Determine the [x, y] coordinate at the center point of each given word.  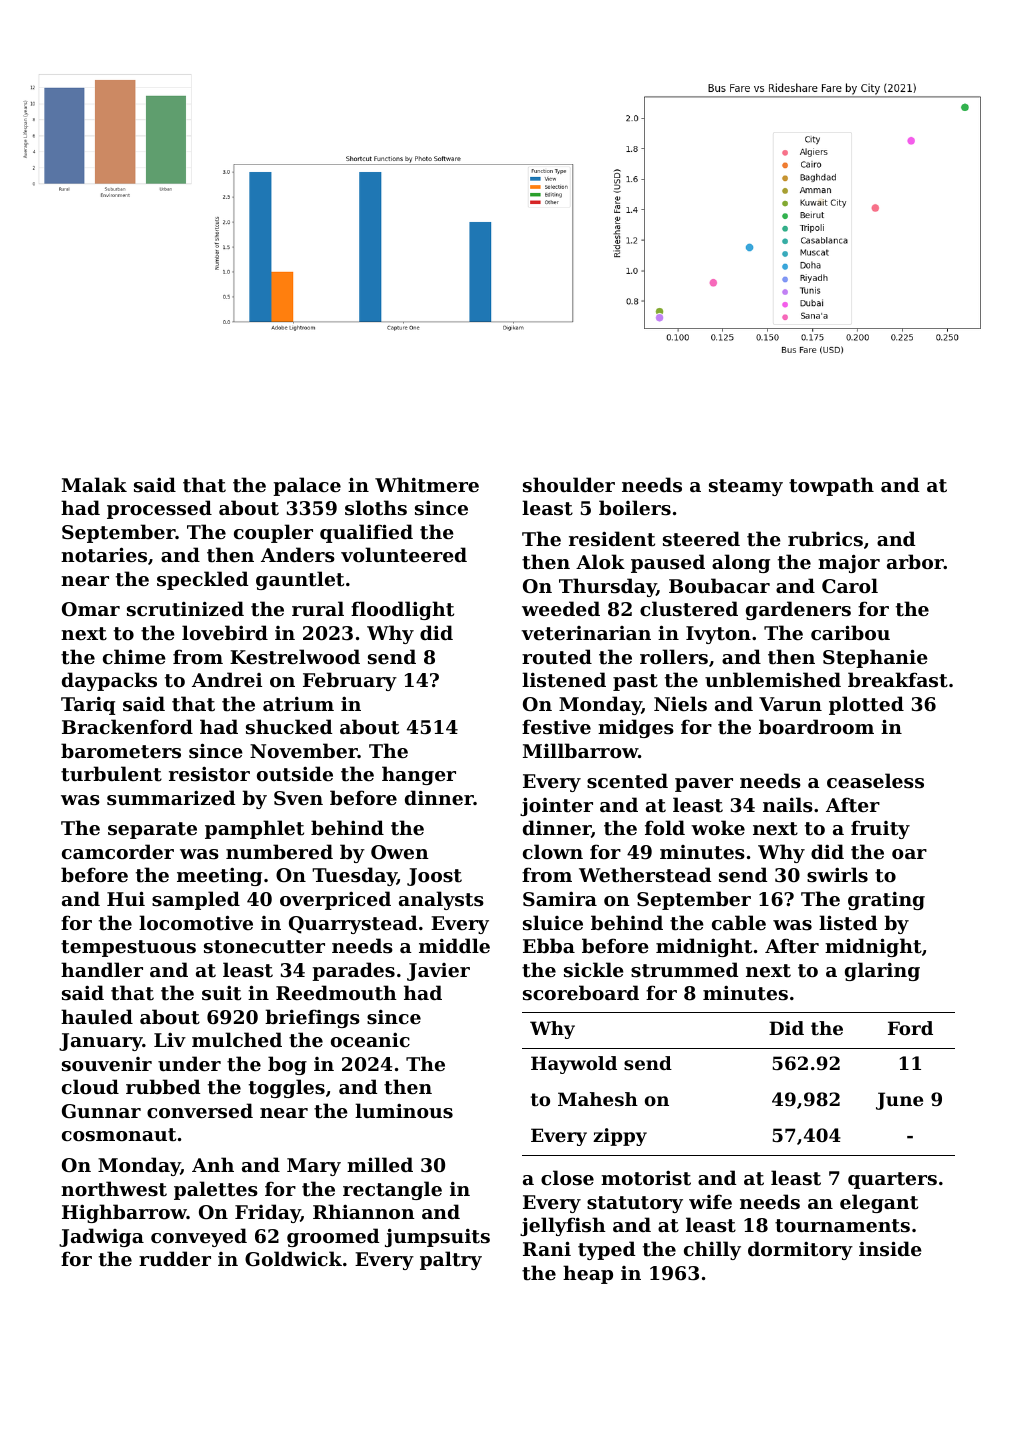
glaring [882, 971]
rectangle [392, 1190]
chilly [712, 1250]
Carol [850, 585]
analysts [441, 900]
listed [848, 923]
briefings [312, 1018]
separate [152, 830]
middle [454, 945]
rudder [175, 1258]
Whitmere [427, 485]
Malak [94, 484]
